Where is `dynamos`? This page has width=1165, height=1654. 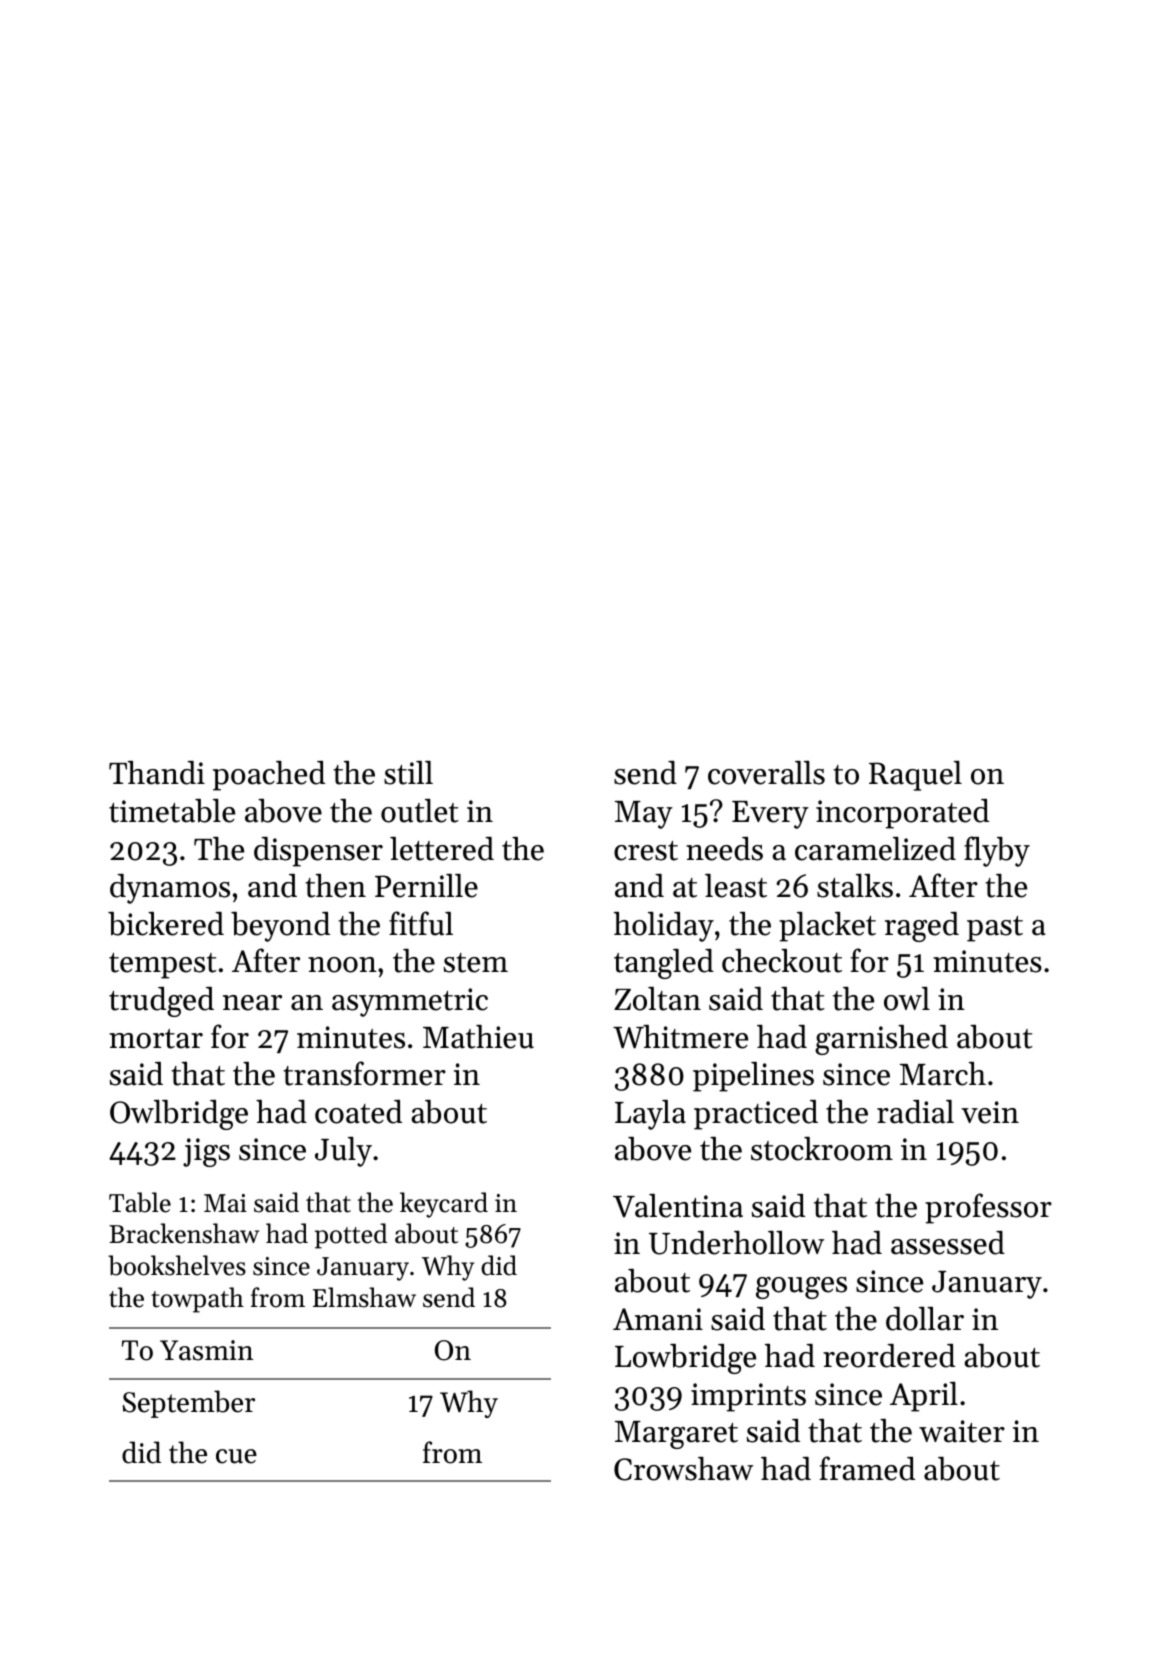
dynamos is located at coordinates (170, 889).
